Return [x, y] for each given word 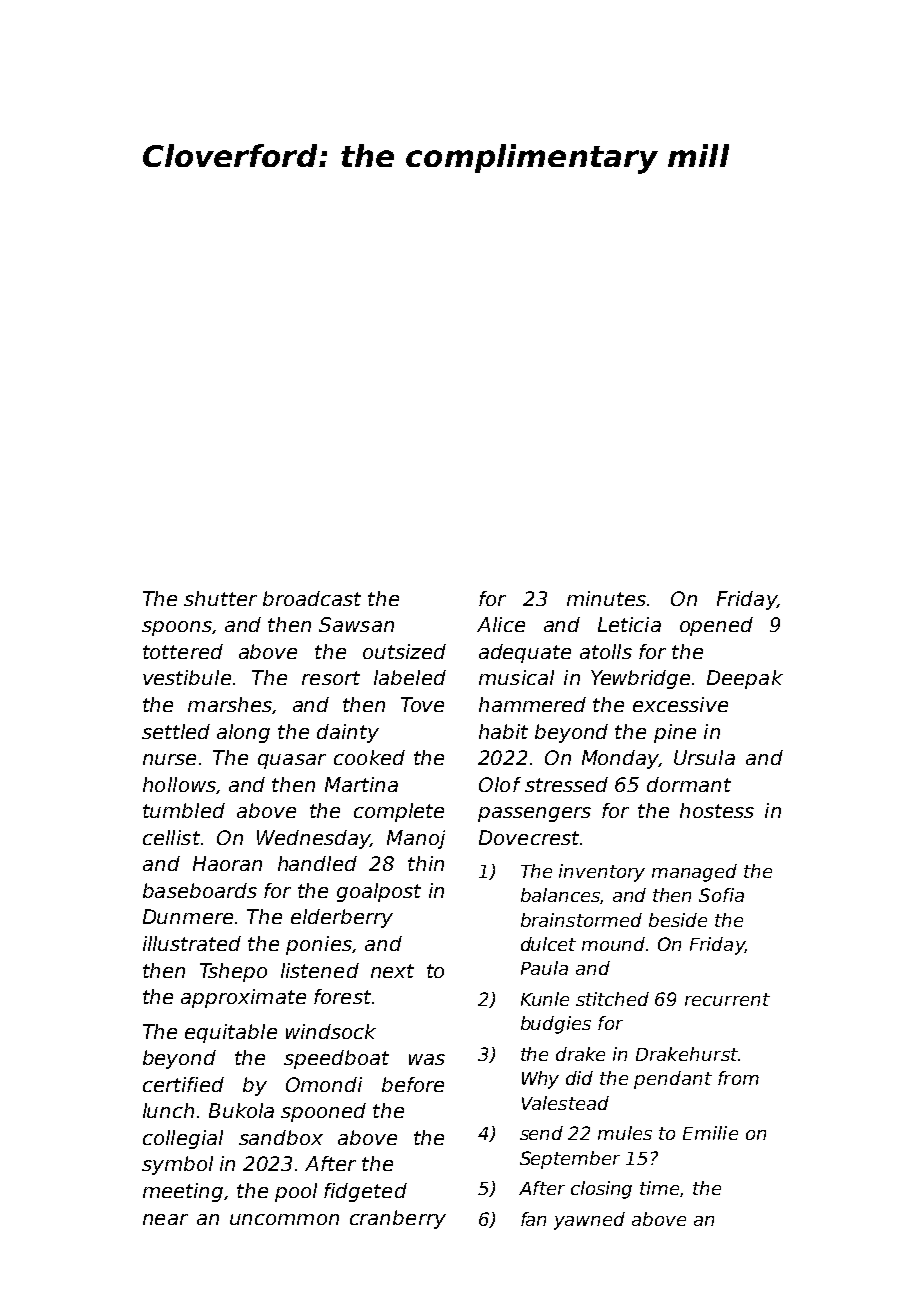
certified [183, 1084]
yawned [589, 1221]
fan [533, 1219]
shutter [220, 598]
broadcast [312, 598]
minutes [606, 598]
